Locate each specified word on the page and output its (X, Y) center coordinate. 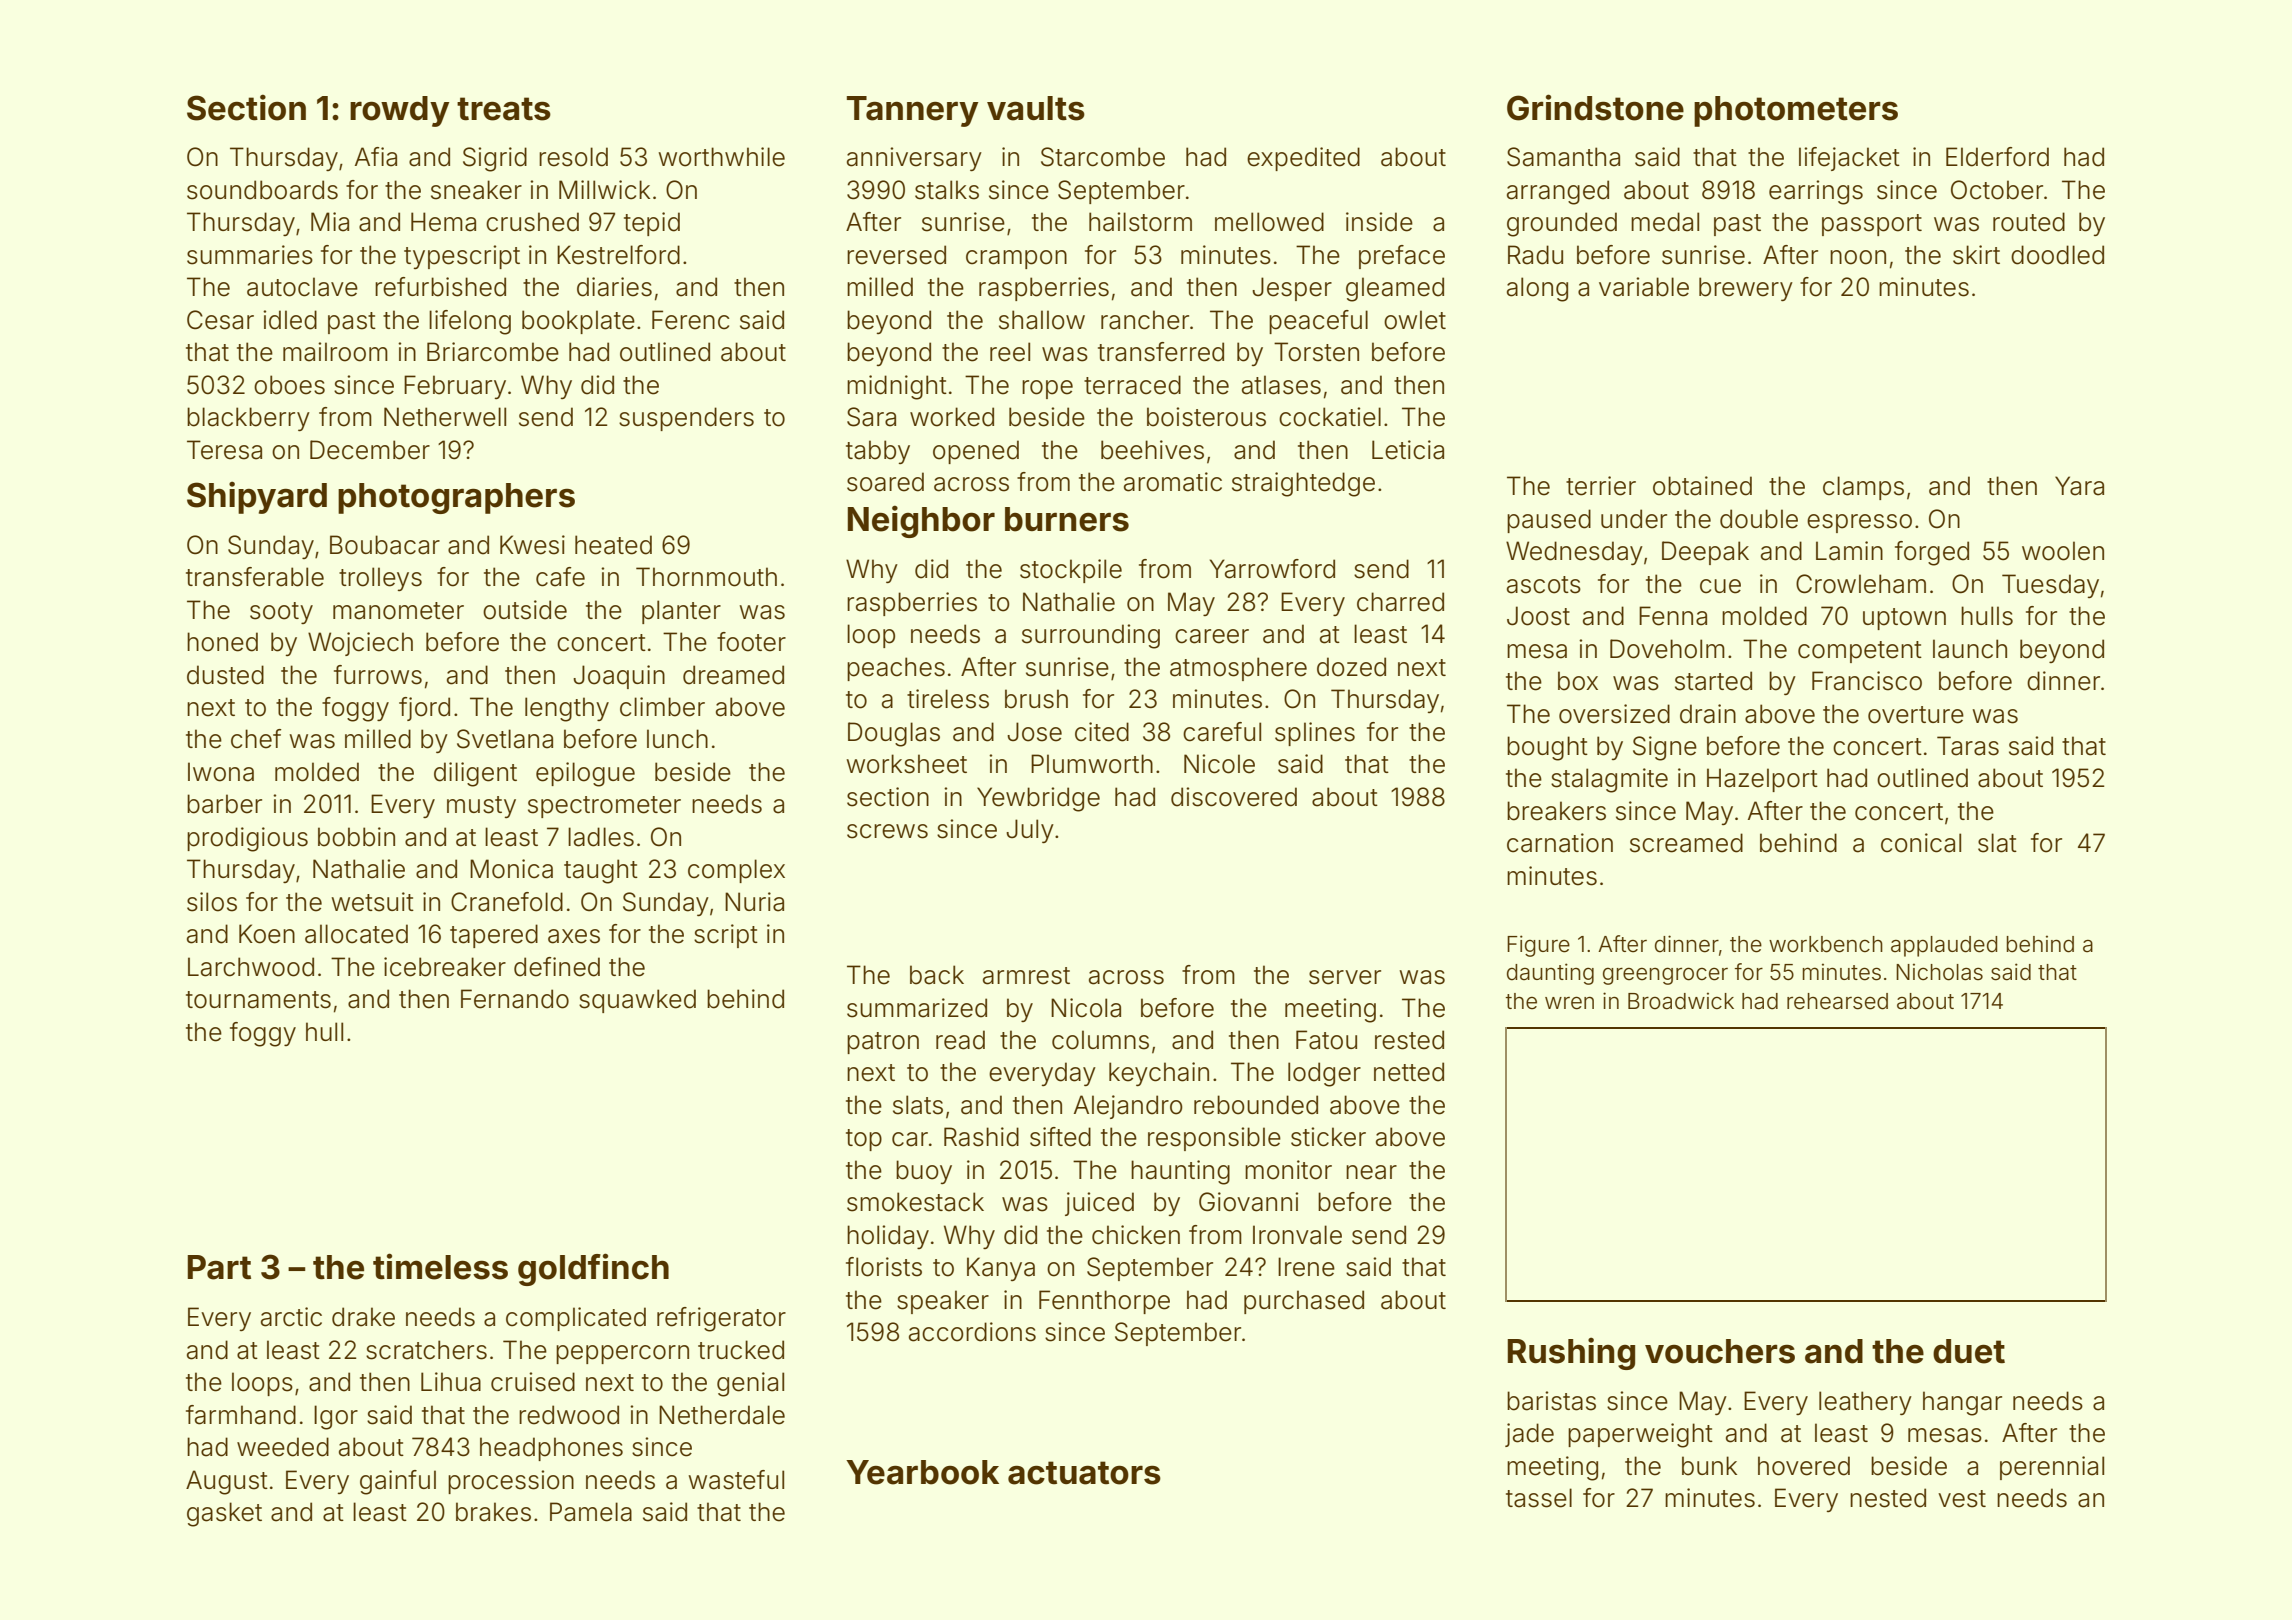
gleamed (1395, 289)
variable (1644, 287)
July (1030, 831)
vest (1962, 1499)
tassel (1539, 1498)
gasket (224, 1514)
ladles (601, 837)
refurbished (440, 287)
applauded (1944, 946)
